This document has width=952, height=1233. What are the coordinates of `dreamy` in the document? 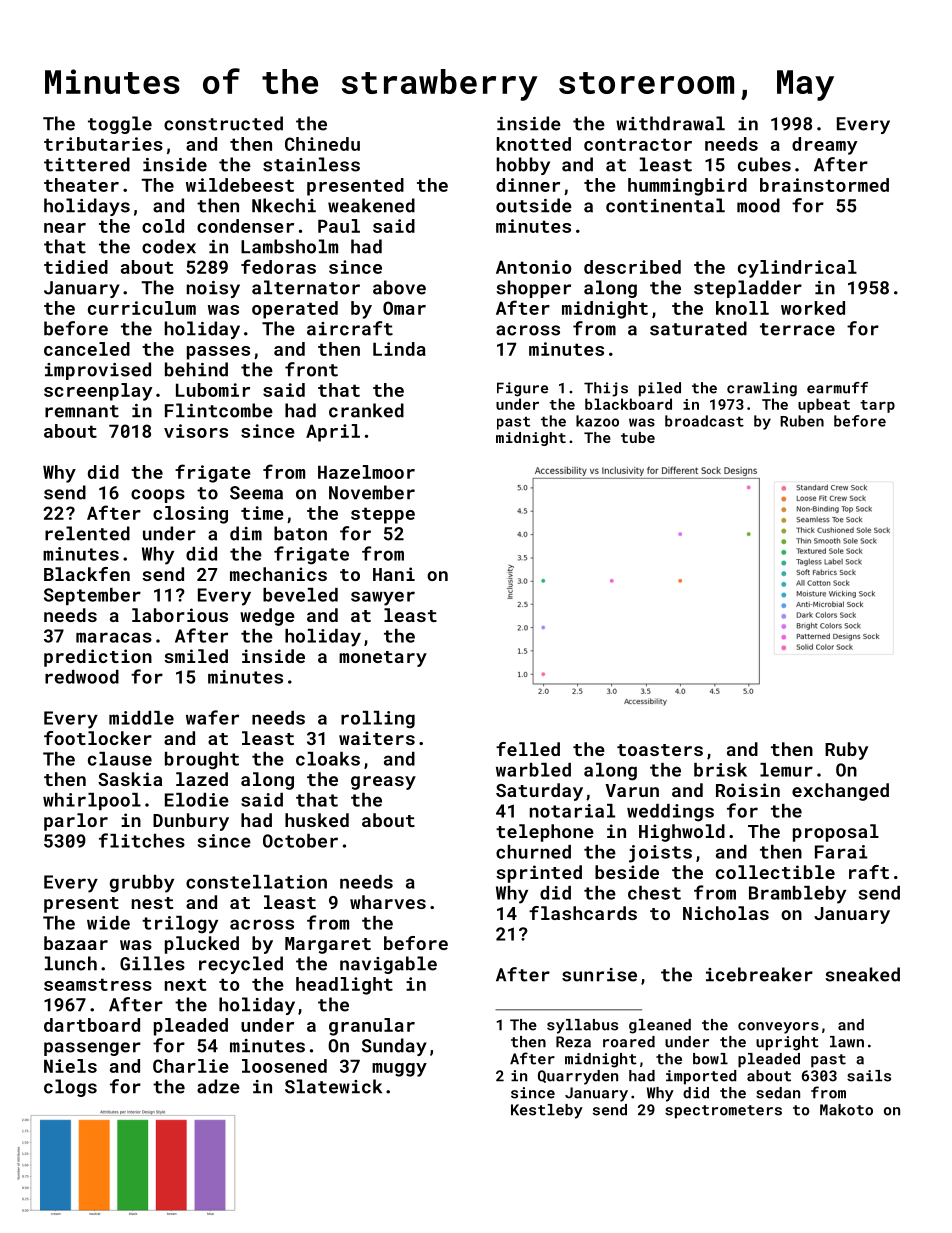 It's located at (824, 146).
